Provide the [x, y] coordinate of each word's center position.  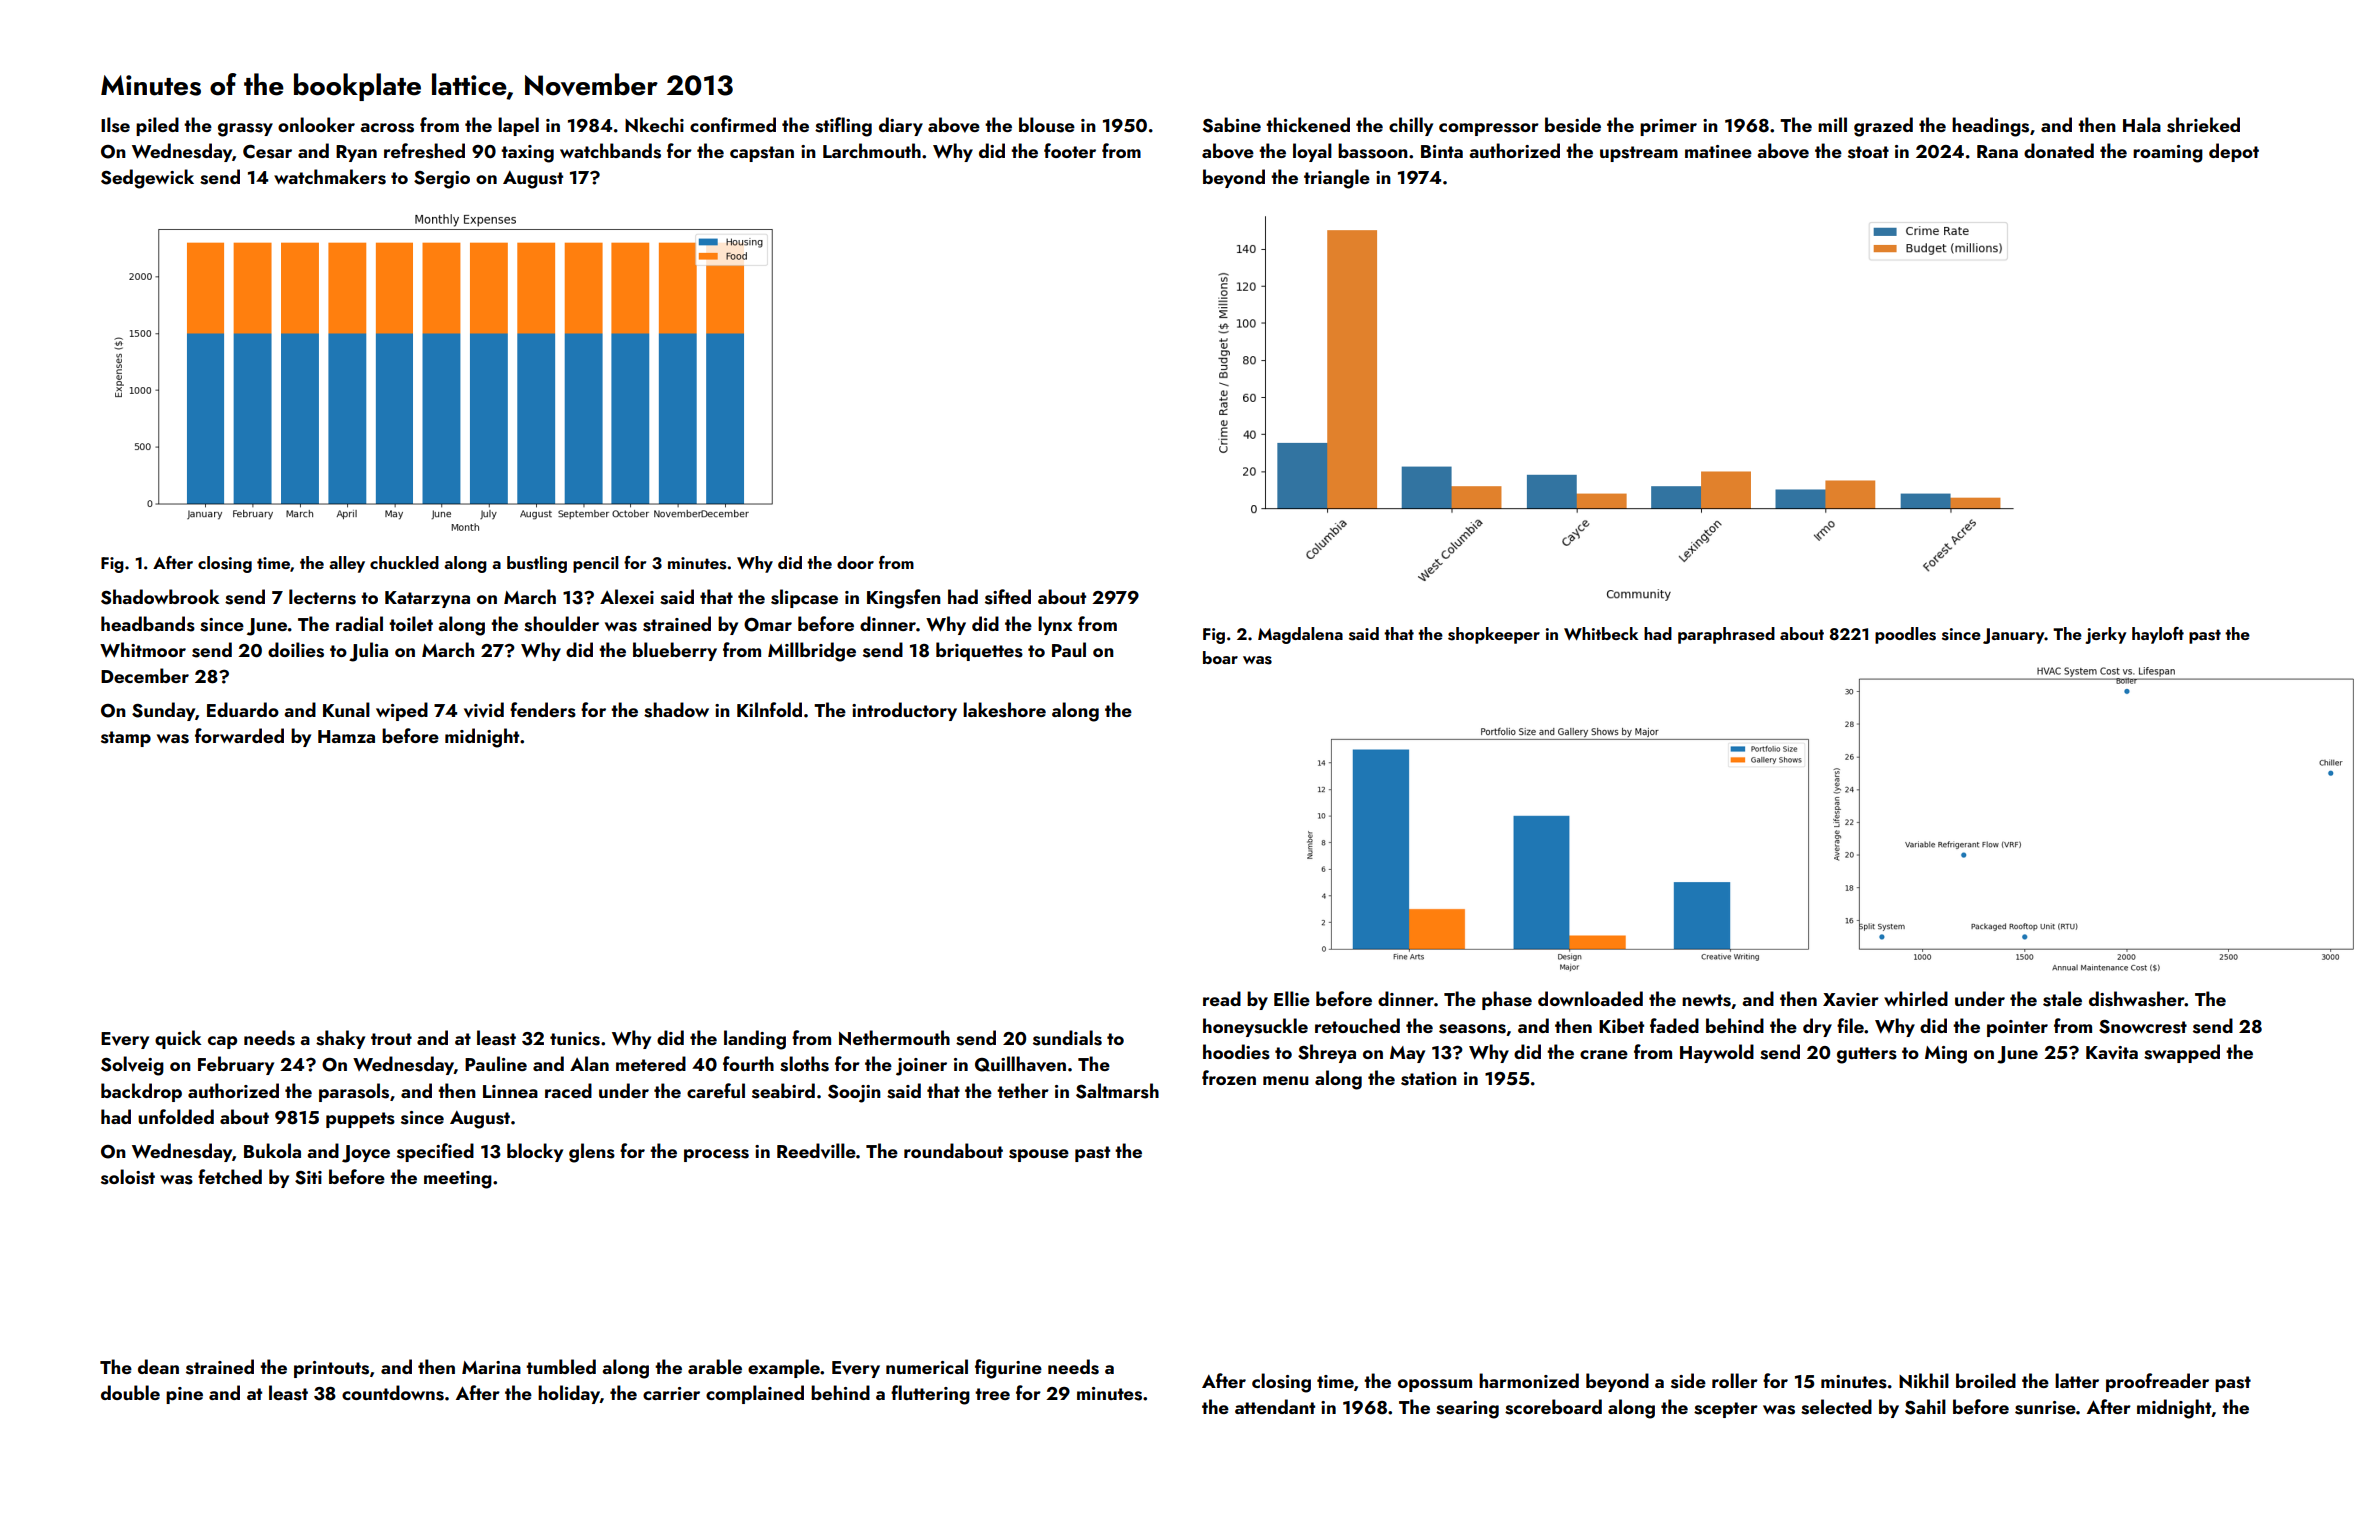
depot [2234, 152]
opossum [1435, 1385]
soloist [128, 1177]
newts [1706, 1000]
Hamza [346, 736]
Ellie [1292, 998]
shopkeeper [1494, 635]
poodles [1905, 635]
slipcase [804, 598]
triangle [1337, 179]
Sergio [442, 180]
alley [347, 564]
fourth [748, 1063]
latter [2077, 1380]
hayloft [2158, 635]
